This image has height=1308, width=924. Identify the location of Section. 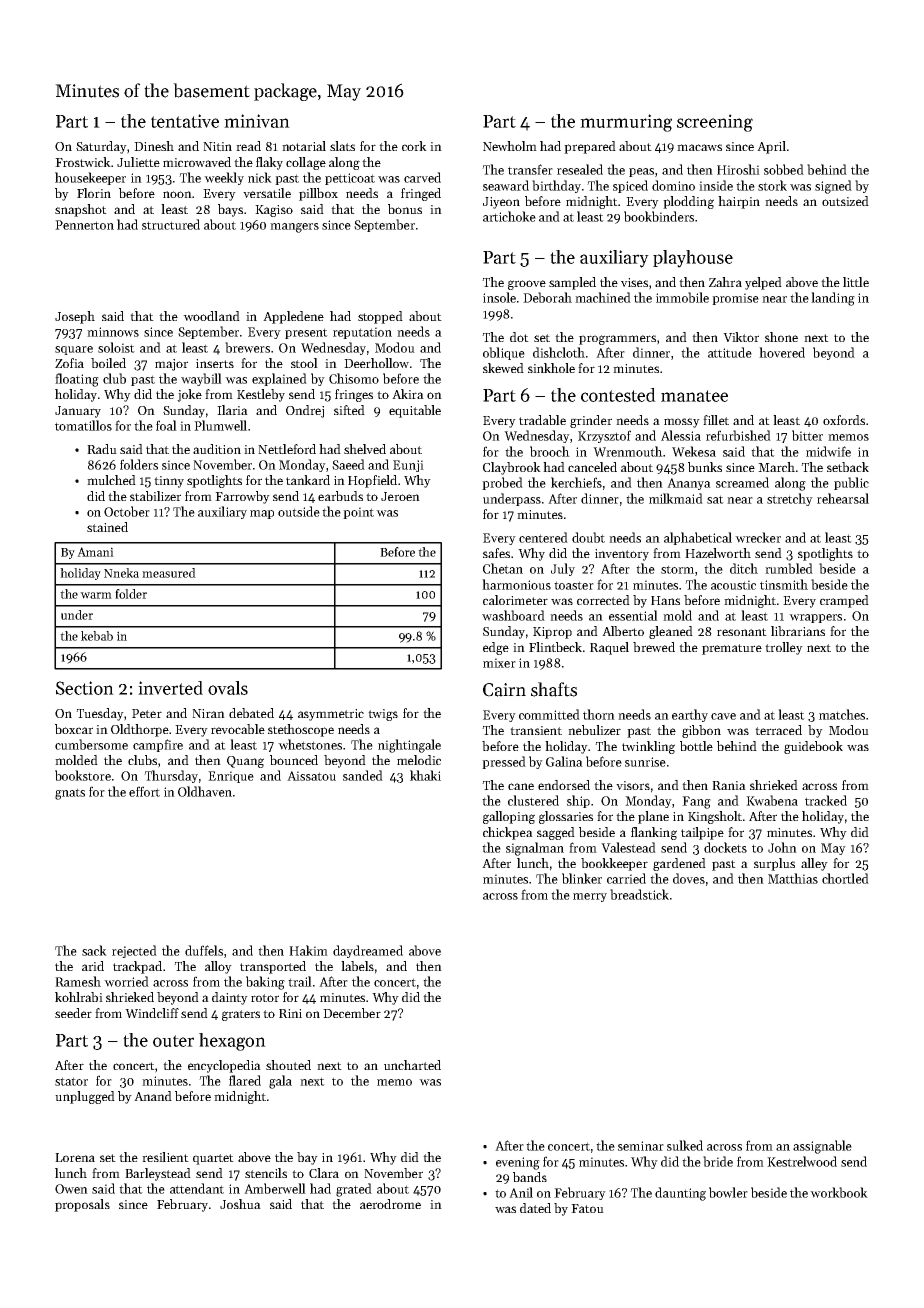
(85, 688).
